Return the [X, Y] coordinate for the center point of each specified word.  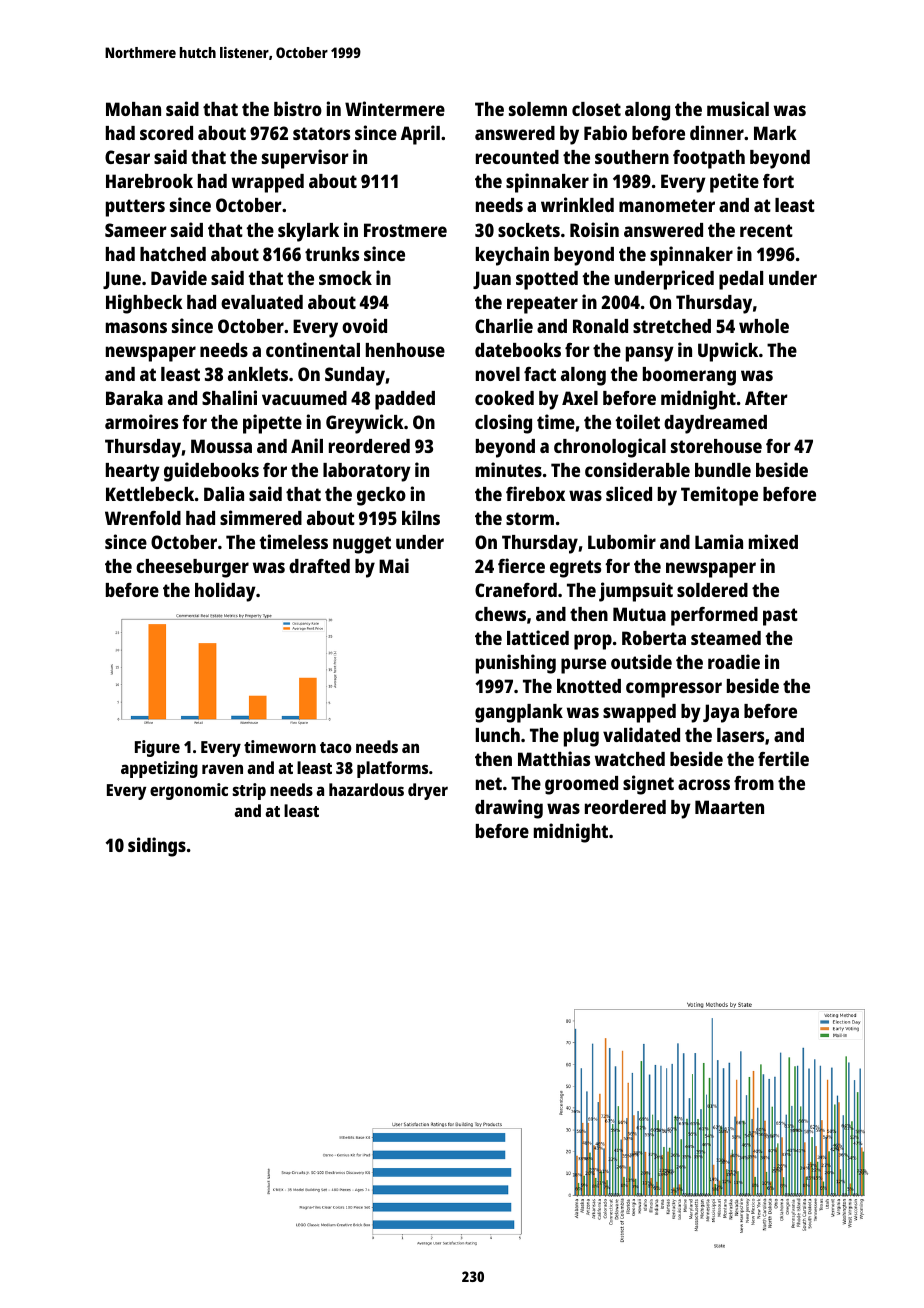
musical [738, 108]
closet [596, 109]
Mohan [133, 109]
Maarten [729, 807]
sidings [157, 847]
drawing [509, 809]
